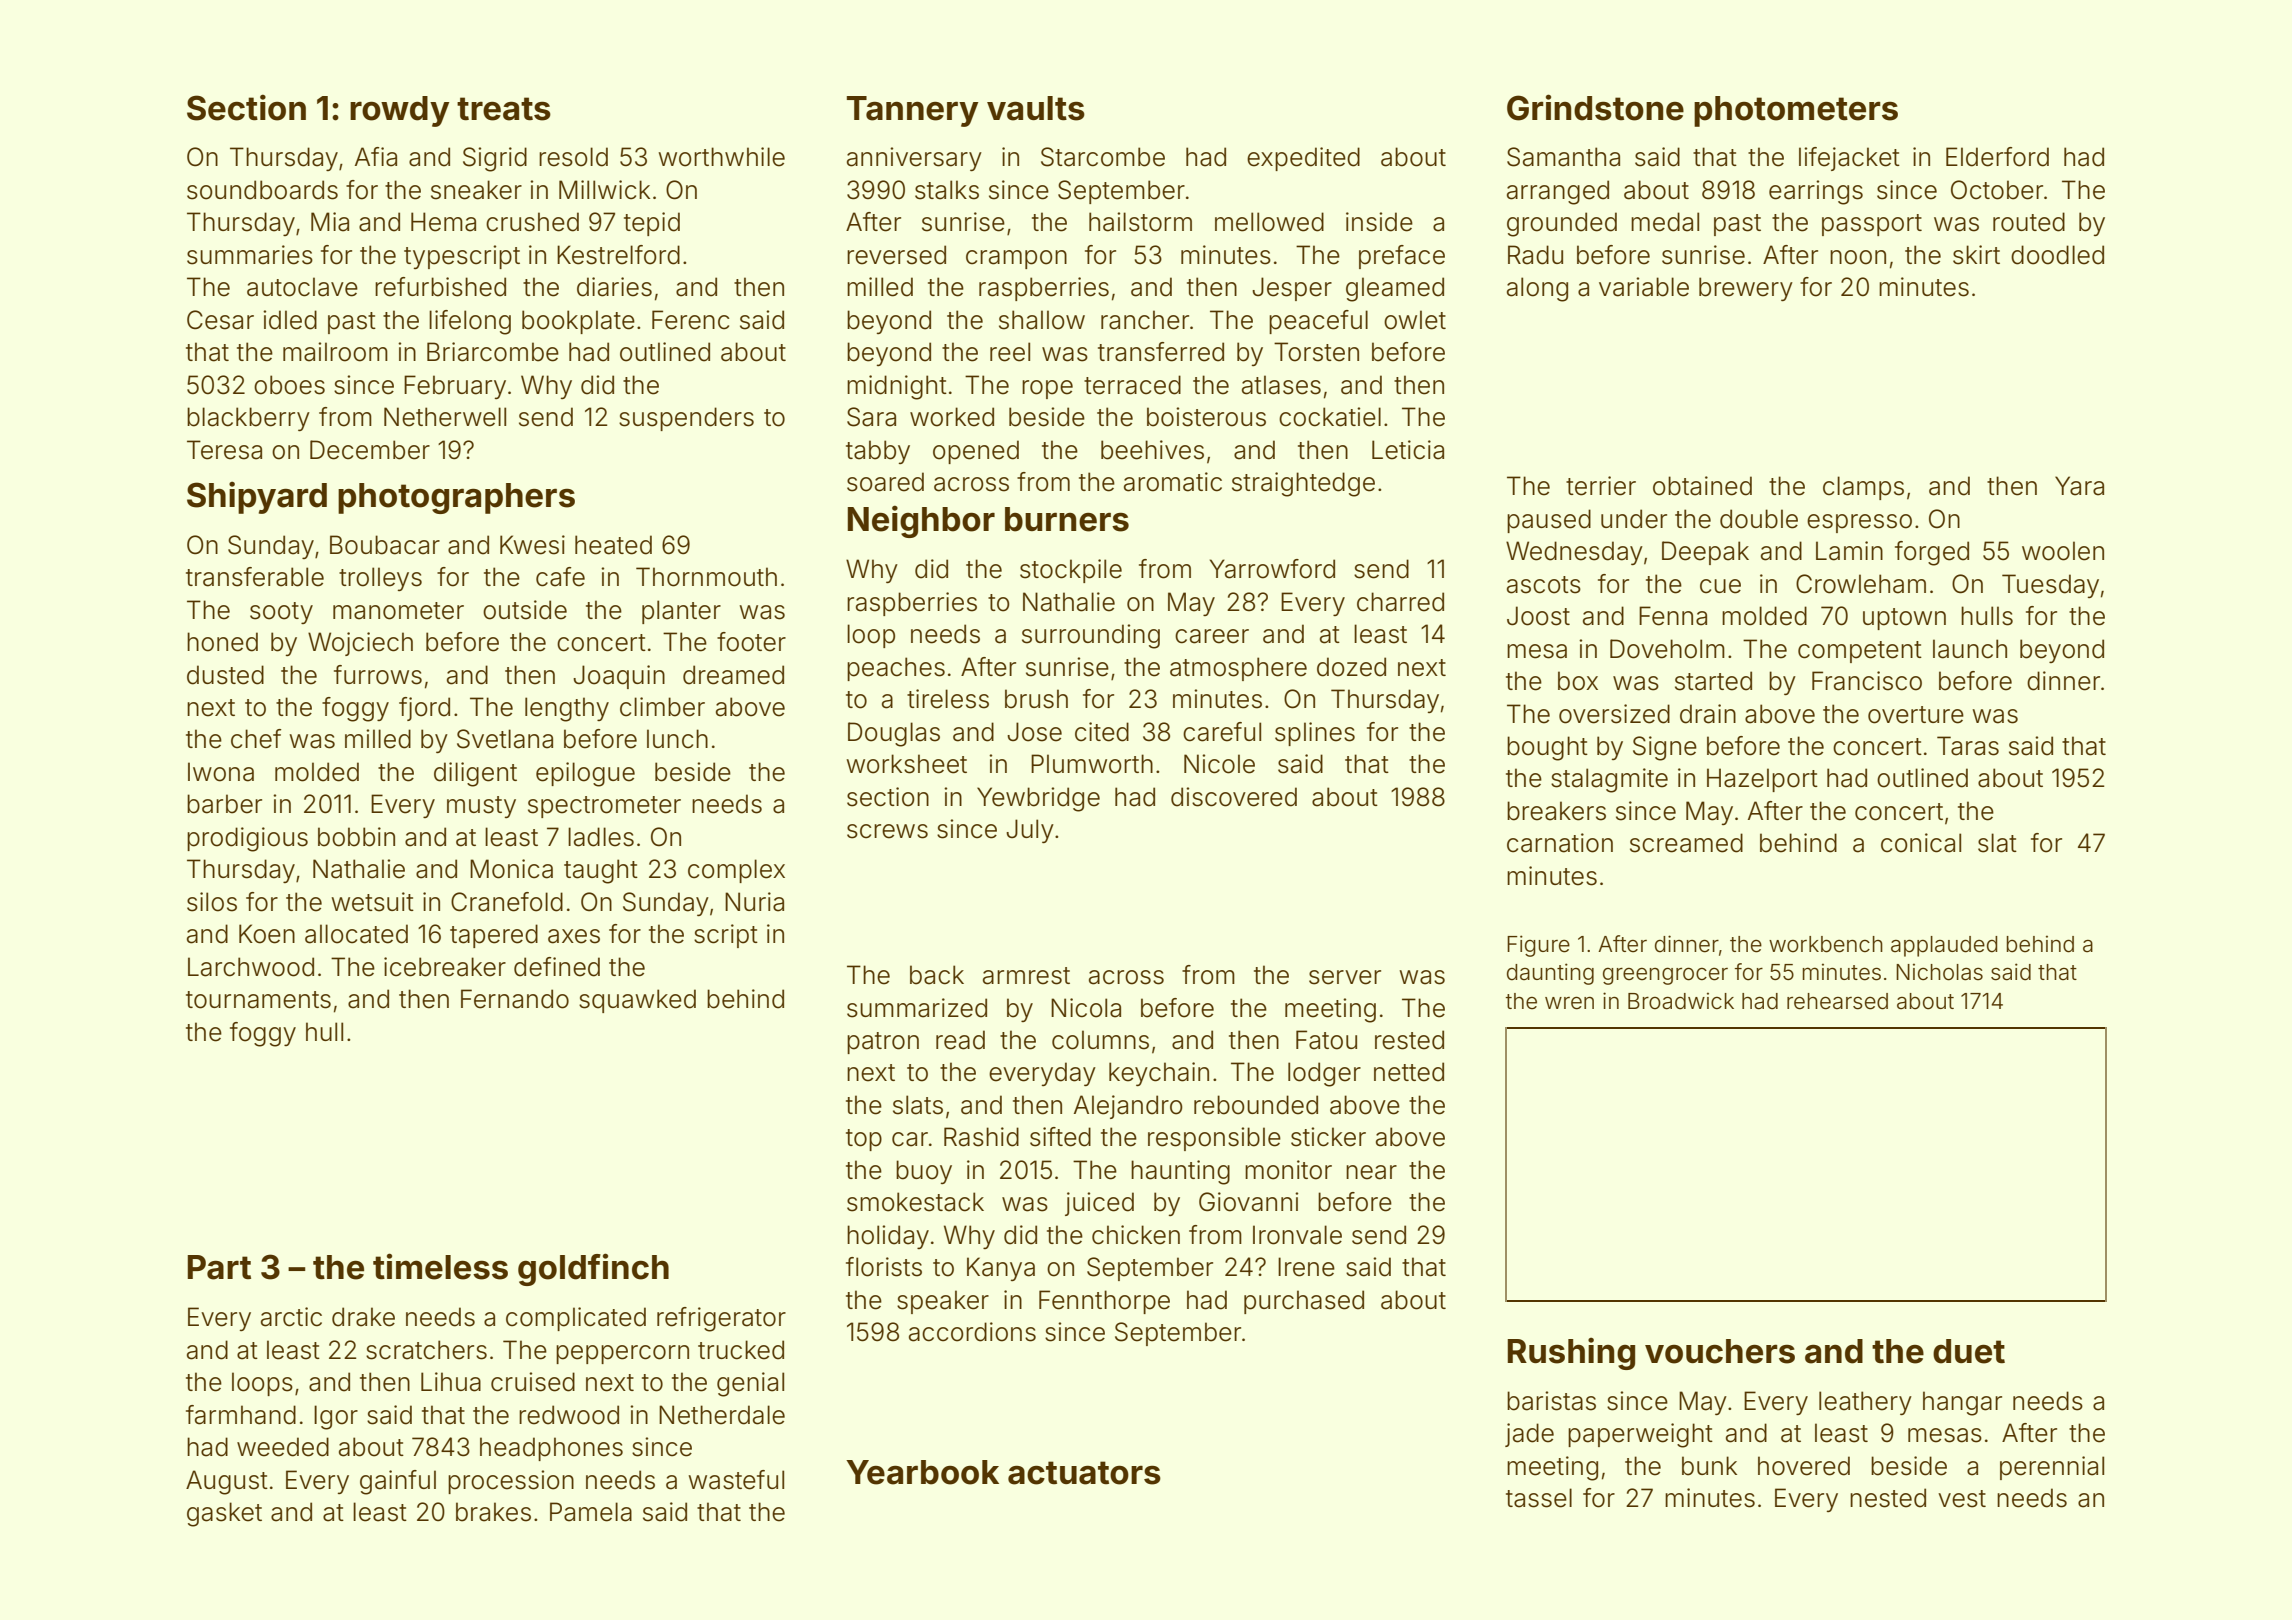  Describe the element at coordinates (1030, 831) in the document. I see `July` at that location.
